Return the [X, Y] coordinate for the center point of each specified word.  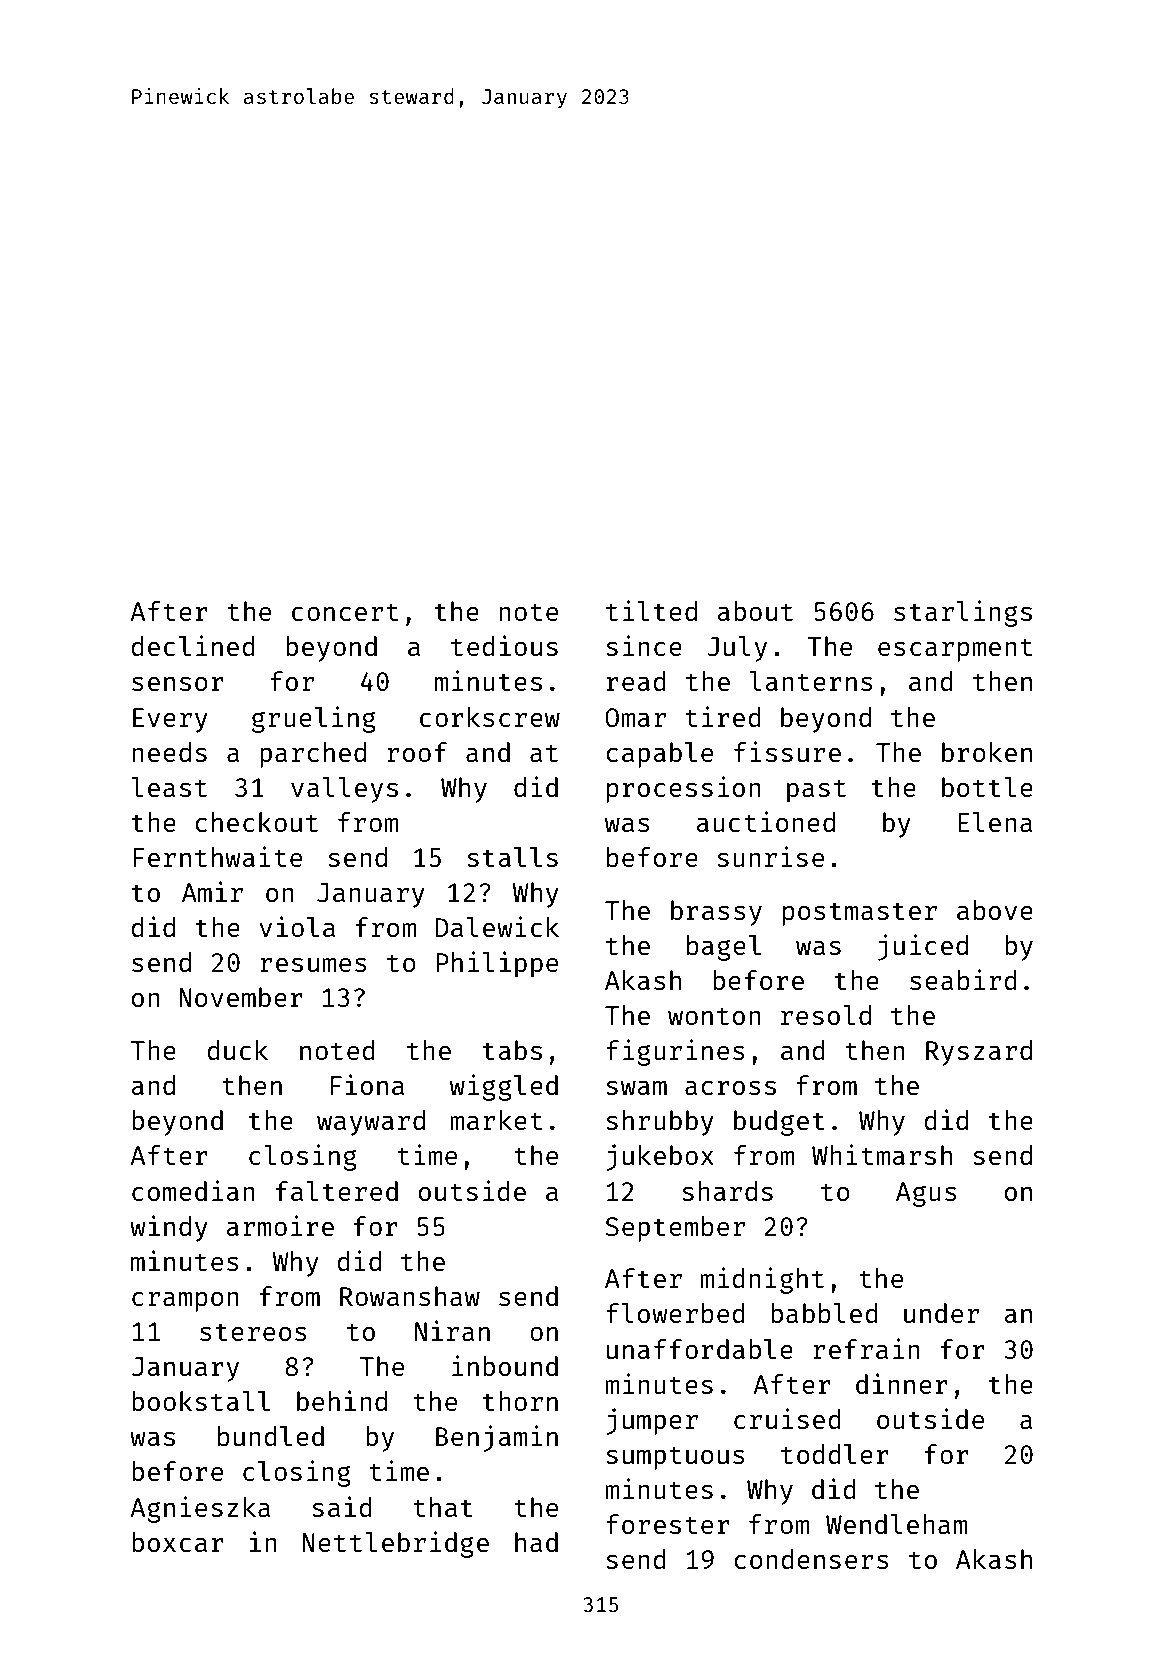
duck [237, 1050]
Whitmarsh [882, 1154]
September [675, 1229]
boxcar [178, 1542]
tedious [504, 645]
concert [345, 612]
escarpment [955, 650]
